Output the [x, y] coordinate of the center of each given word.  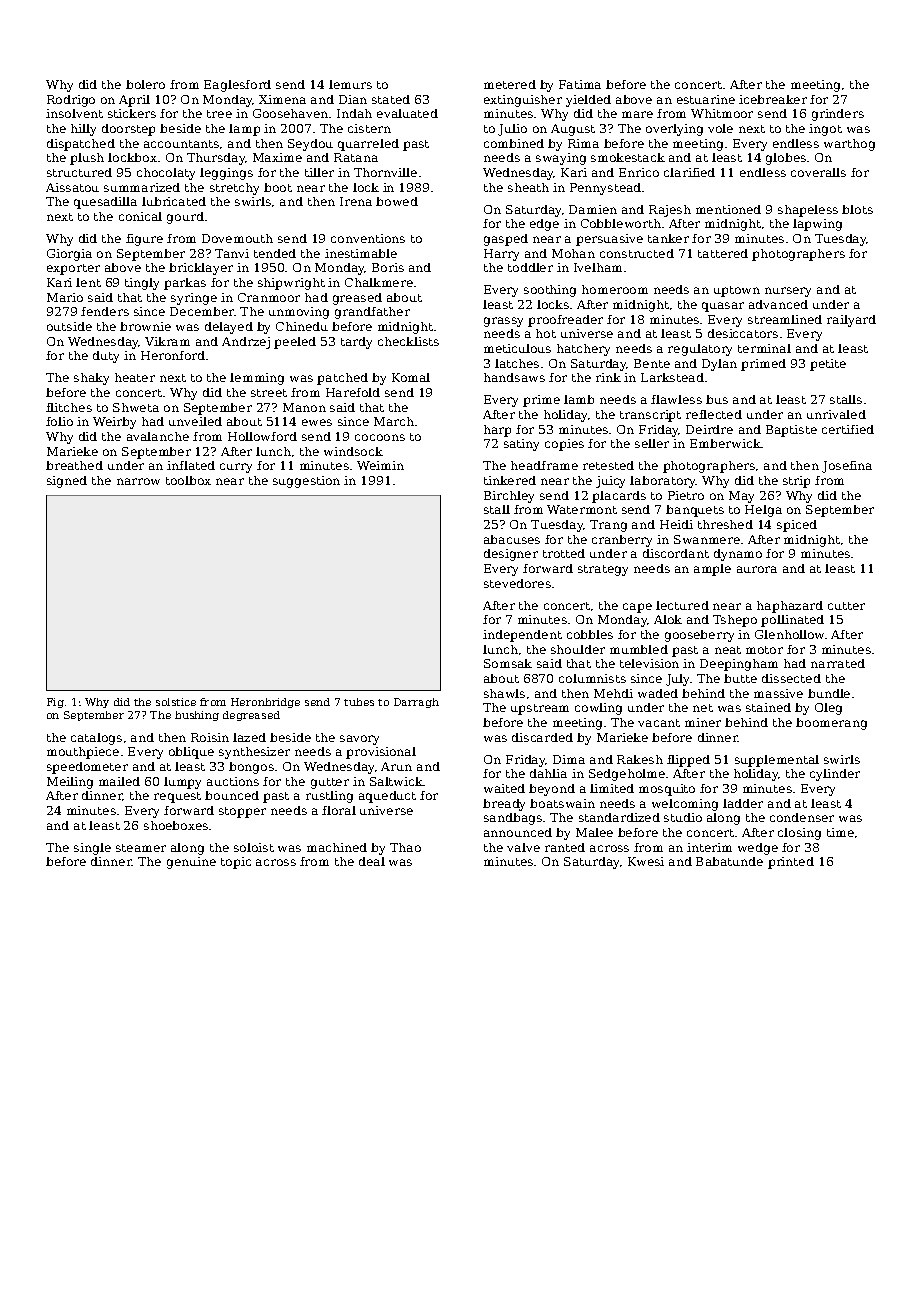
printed [791, 863]
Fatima [580, 84]
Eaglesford [237, 86]
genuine [191, 863]
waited [504, 788]
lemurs [350, 84]
